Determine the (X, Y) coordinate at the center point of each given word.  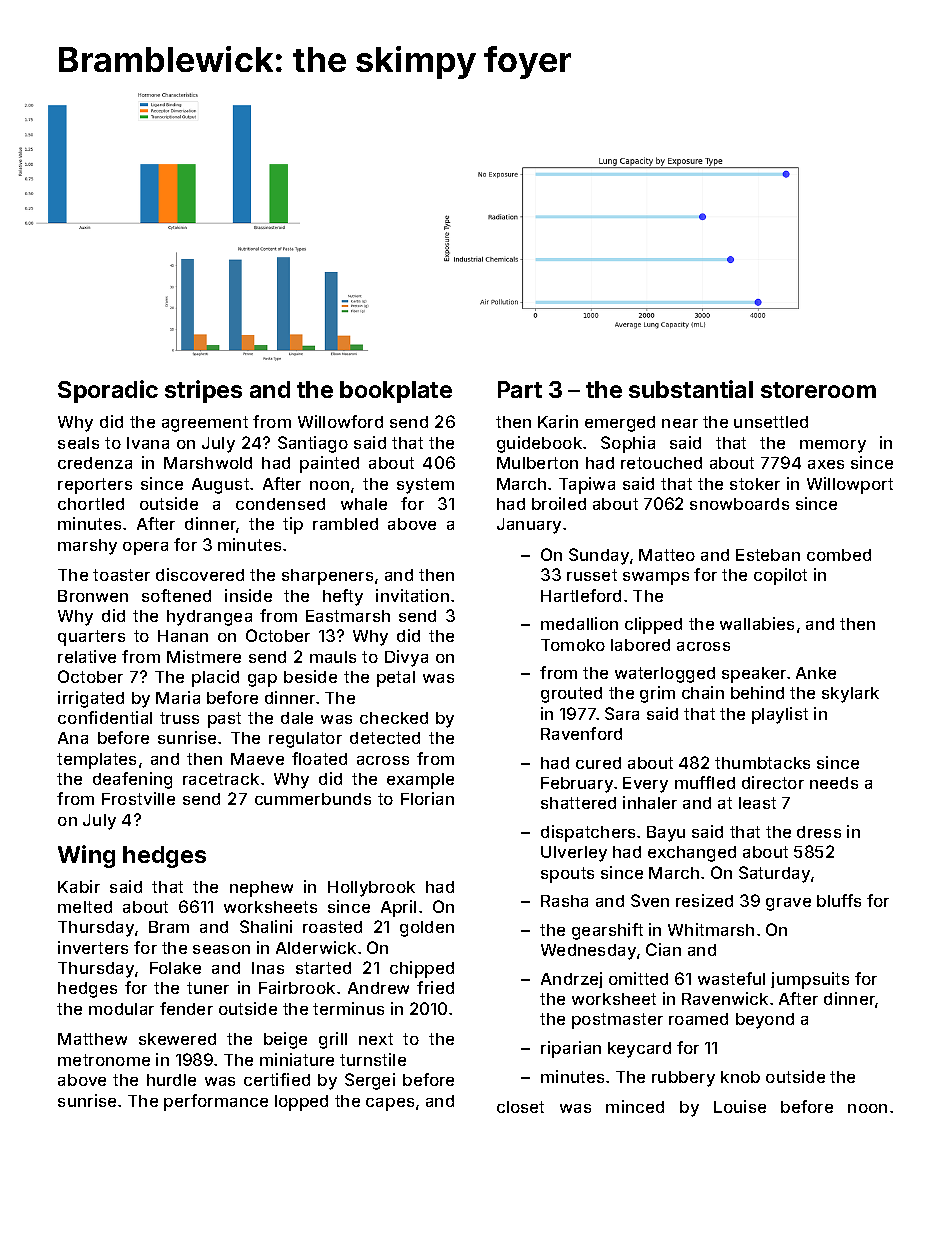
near (680, 423)
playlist (780, 715)
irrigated (91, 699)
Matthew (92, 1039)
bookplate (396, 392)
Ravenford (581, 733)
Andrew (378, 988)
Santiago (313, 444)
